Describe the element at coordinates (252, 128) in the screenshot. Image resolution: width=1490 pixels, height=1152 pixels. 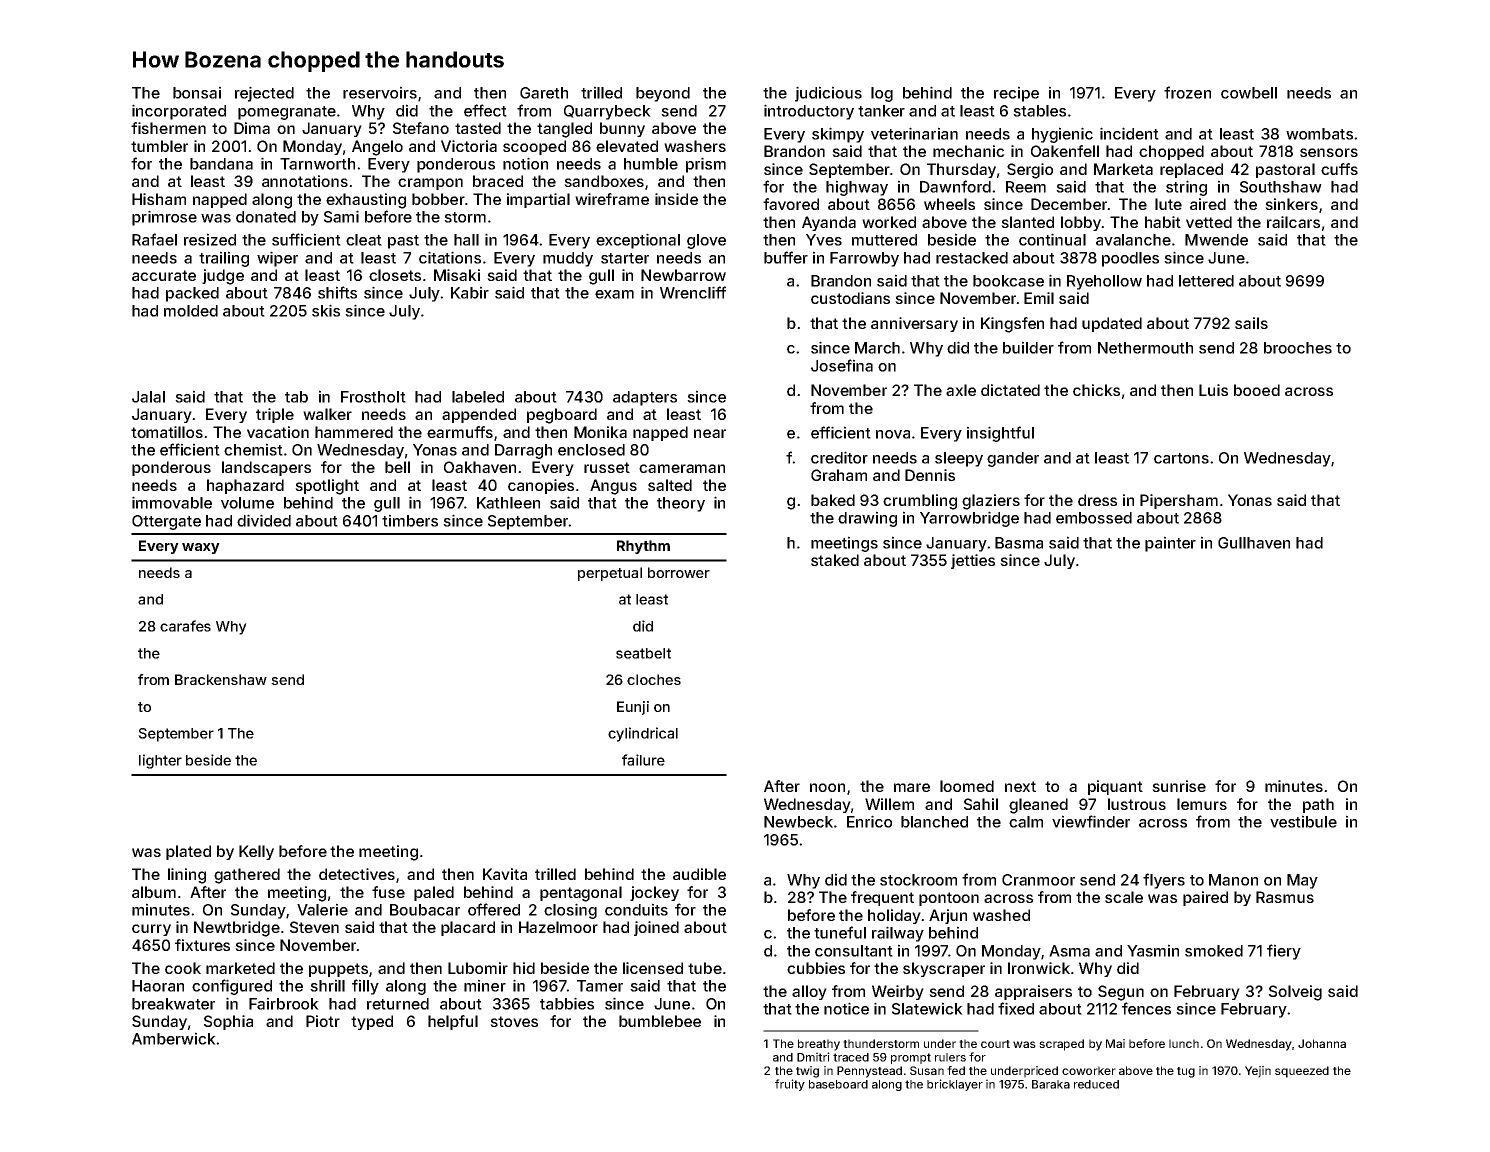
I see `Dima` at that location.
